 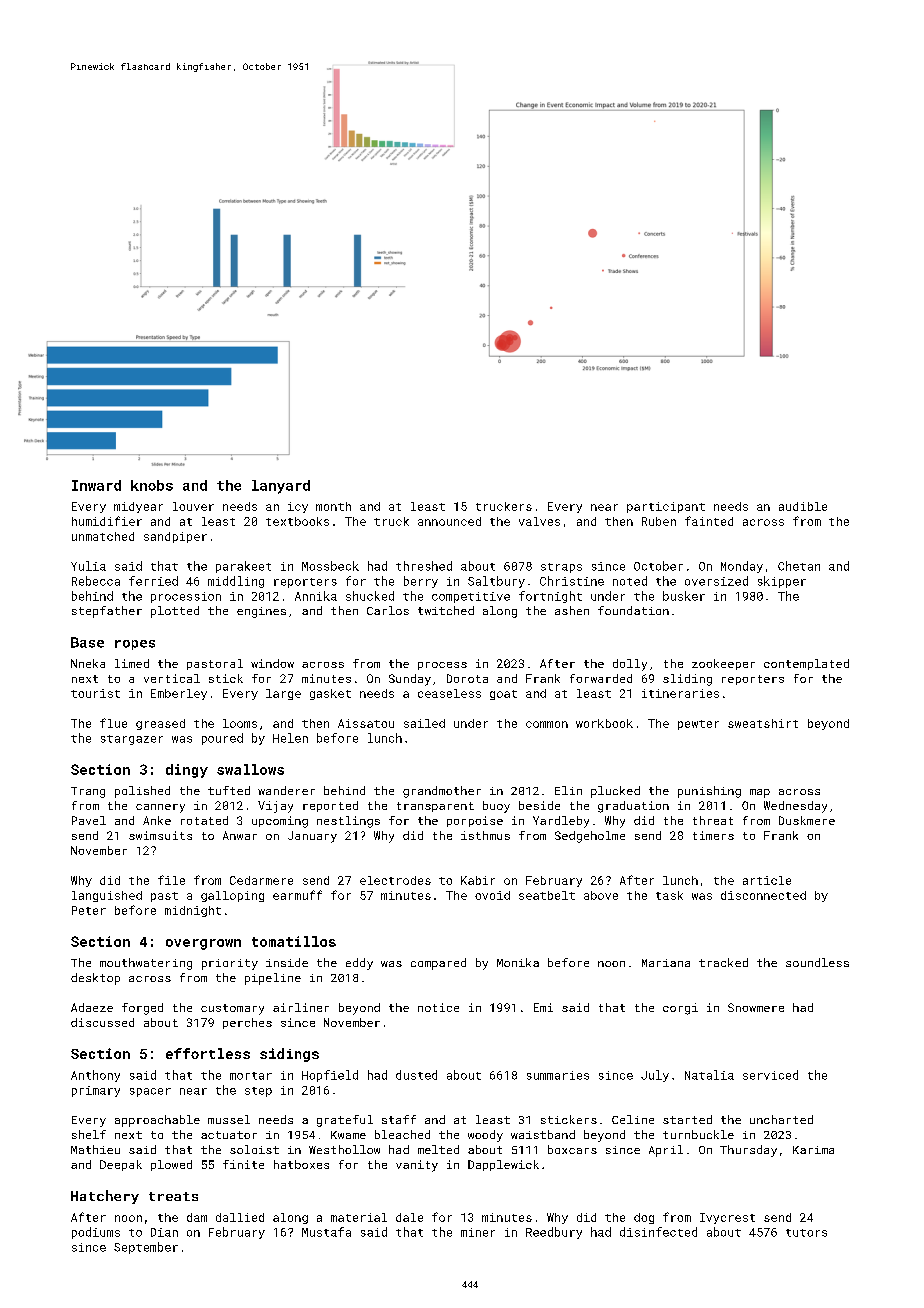 I want to click on Kabir, so click(x=478, y=880).
